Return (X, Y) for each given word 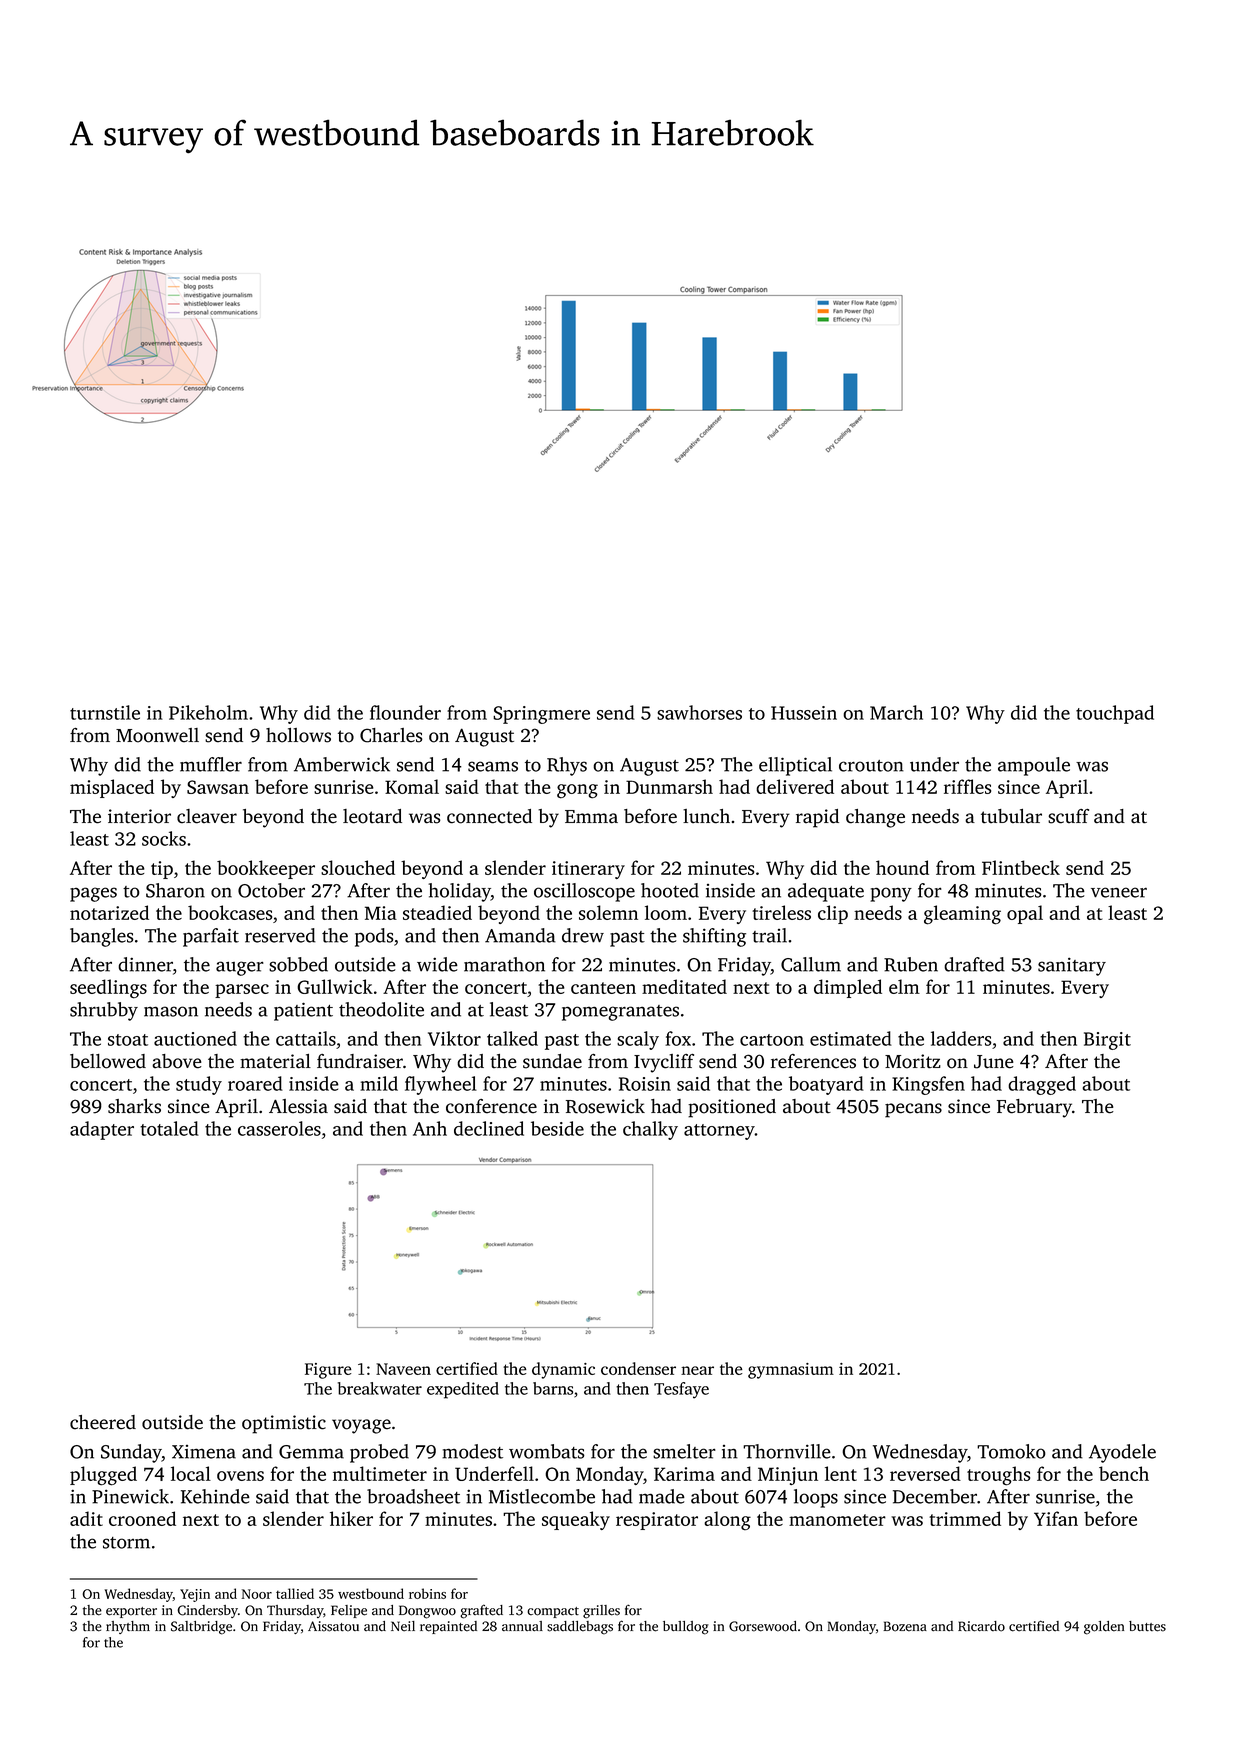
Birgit (1107, 1041)
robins (427, 1593)
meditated (684, 986)
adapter (102, 1130)
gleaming (962, 915)
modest (472, 1451)
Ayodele (1122, 1453)
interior (139, 816)
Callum (811, 964)
